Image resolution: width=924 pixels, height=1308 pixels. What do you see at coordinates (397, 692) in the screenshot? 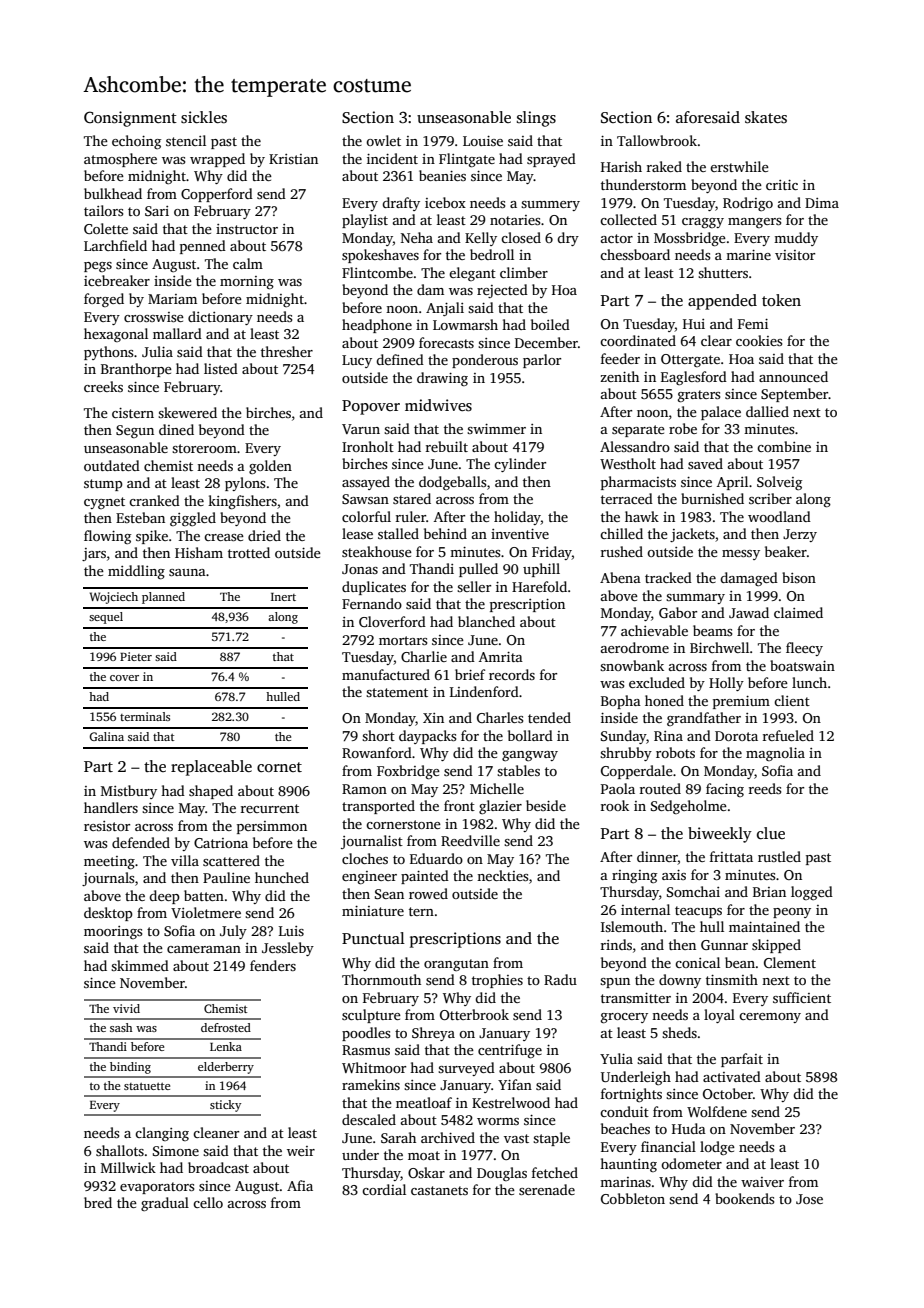
I see `statement` at bounding box center [397, 692].
